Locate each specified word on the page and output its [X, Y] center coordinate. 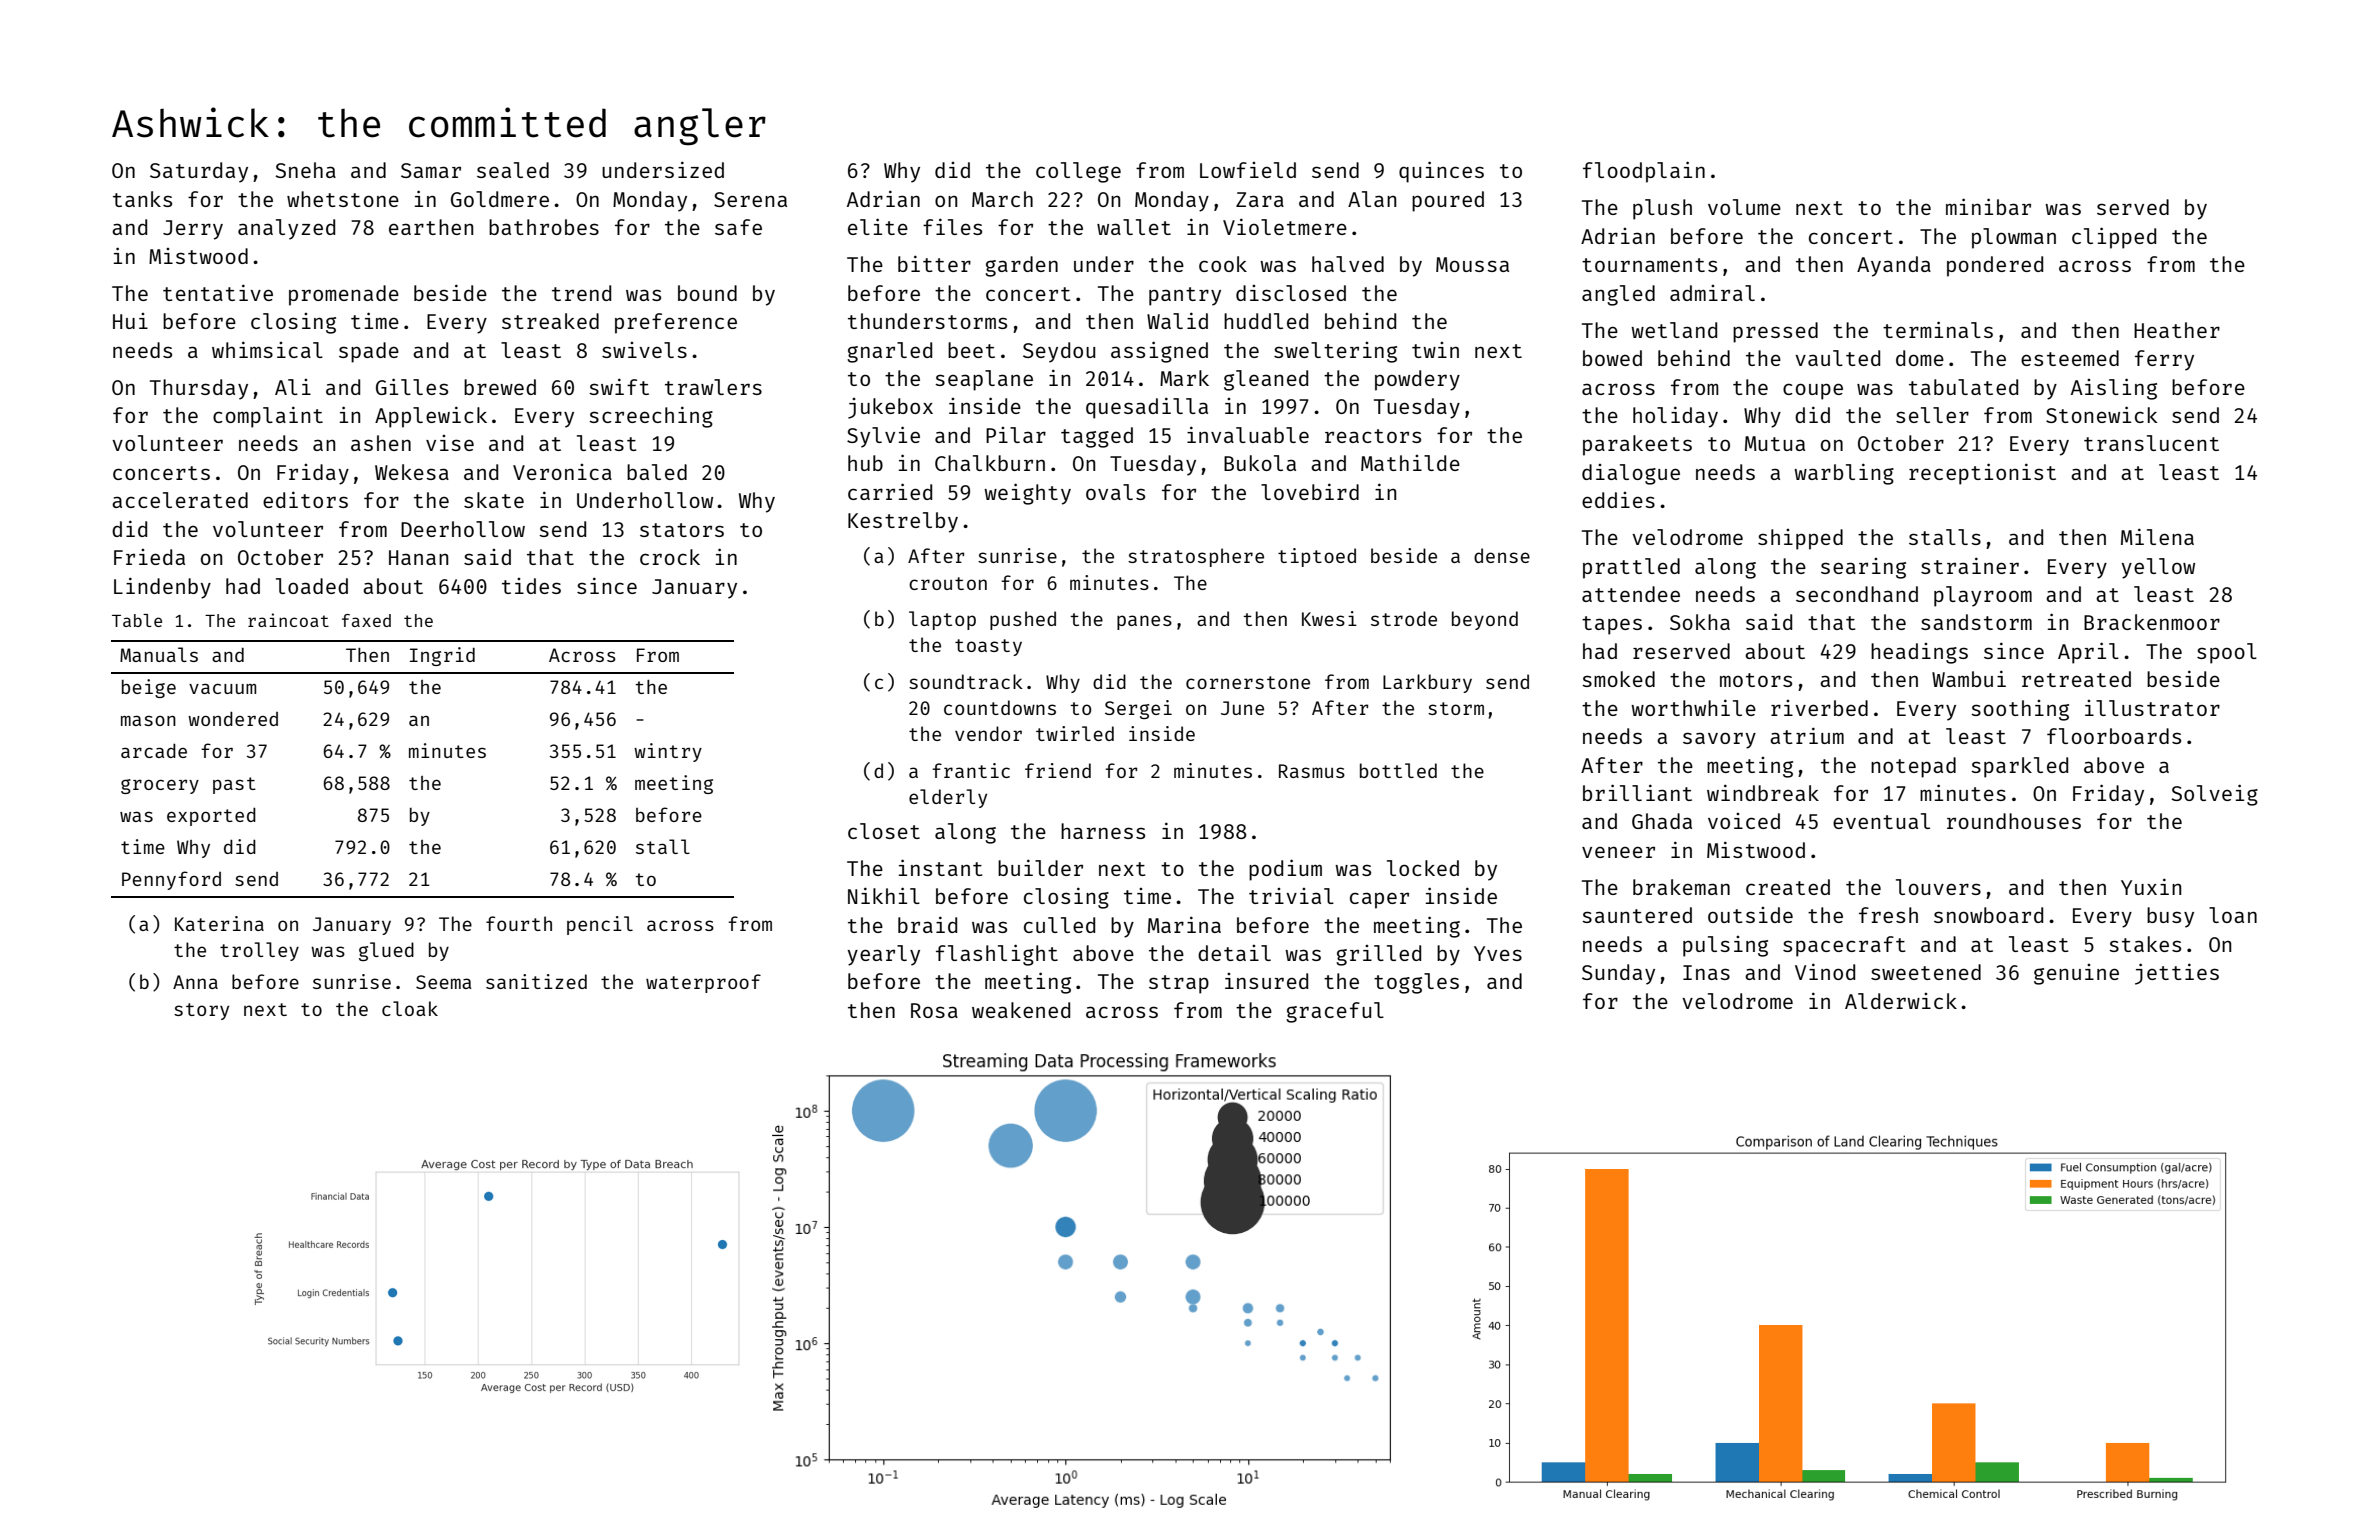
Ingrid [442, 656]
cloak [410, 1008]
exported [211, 817]
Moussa [1472, 264]
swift [619, 386]
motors [1756, 680]
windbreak [1763, 792]
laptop [942, 620]
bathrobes [544, 227]
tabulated [1963, 387]
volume [1744, 207]
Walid [1177, 320]
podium [1285, 870]
